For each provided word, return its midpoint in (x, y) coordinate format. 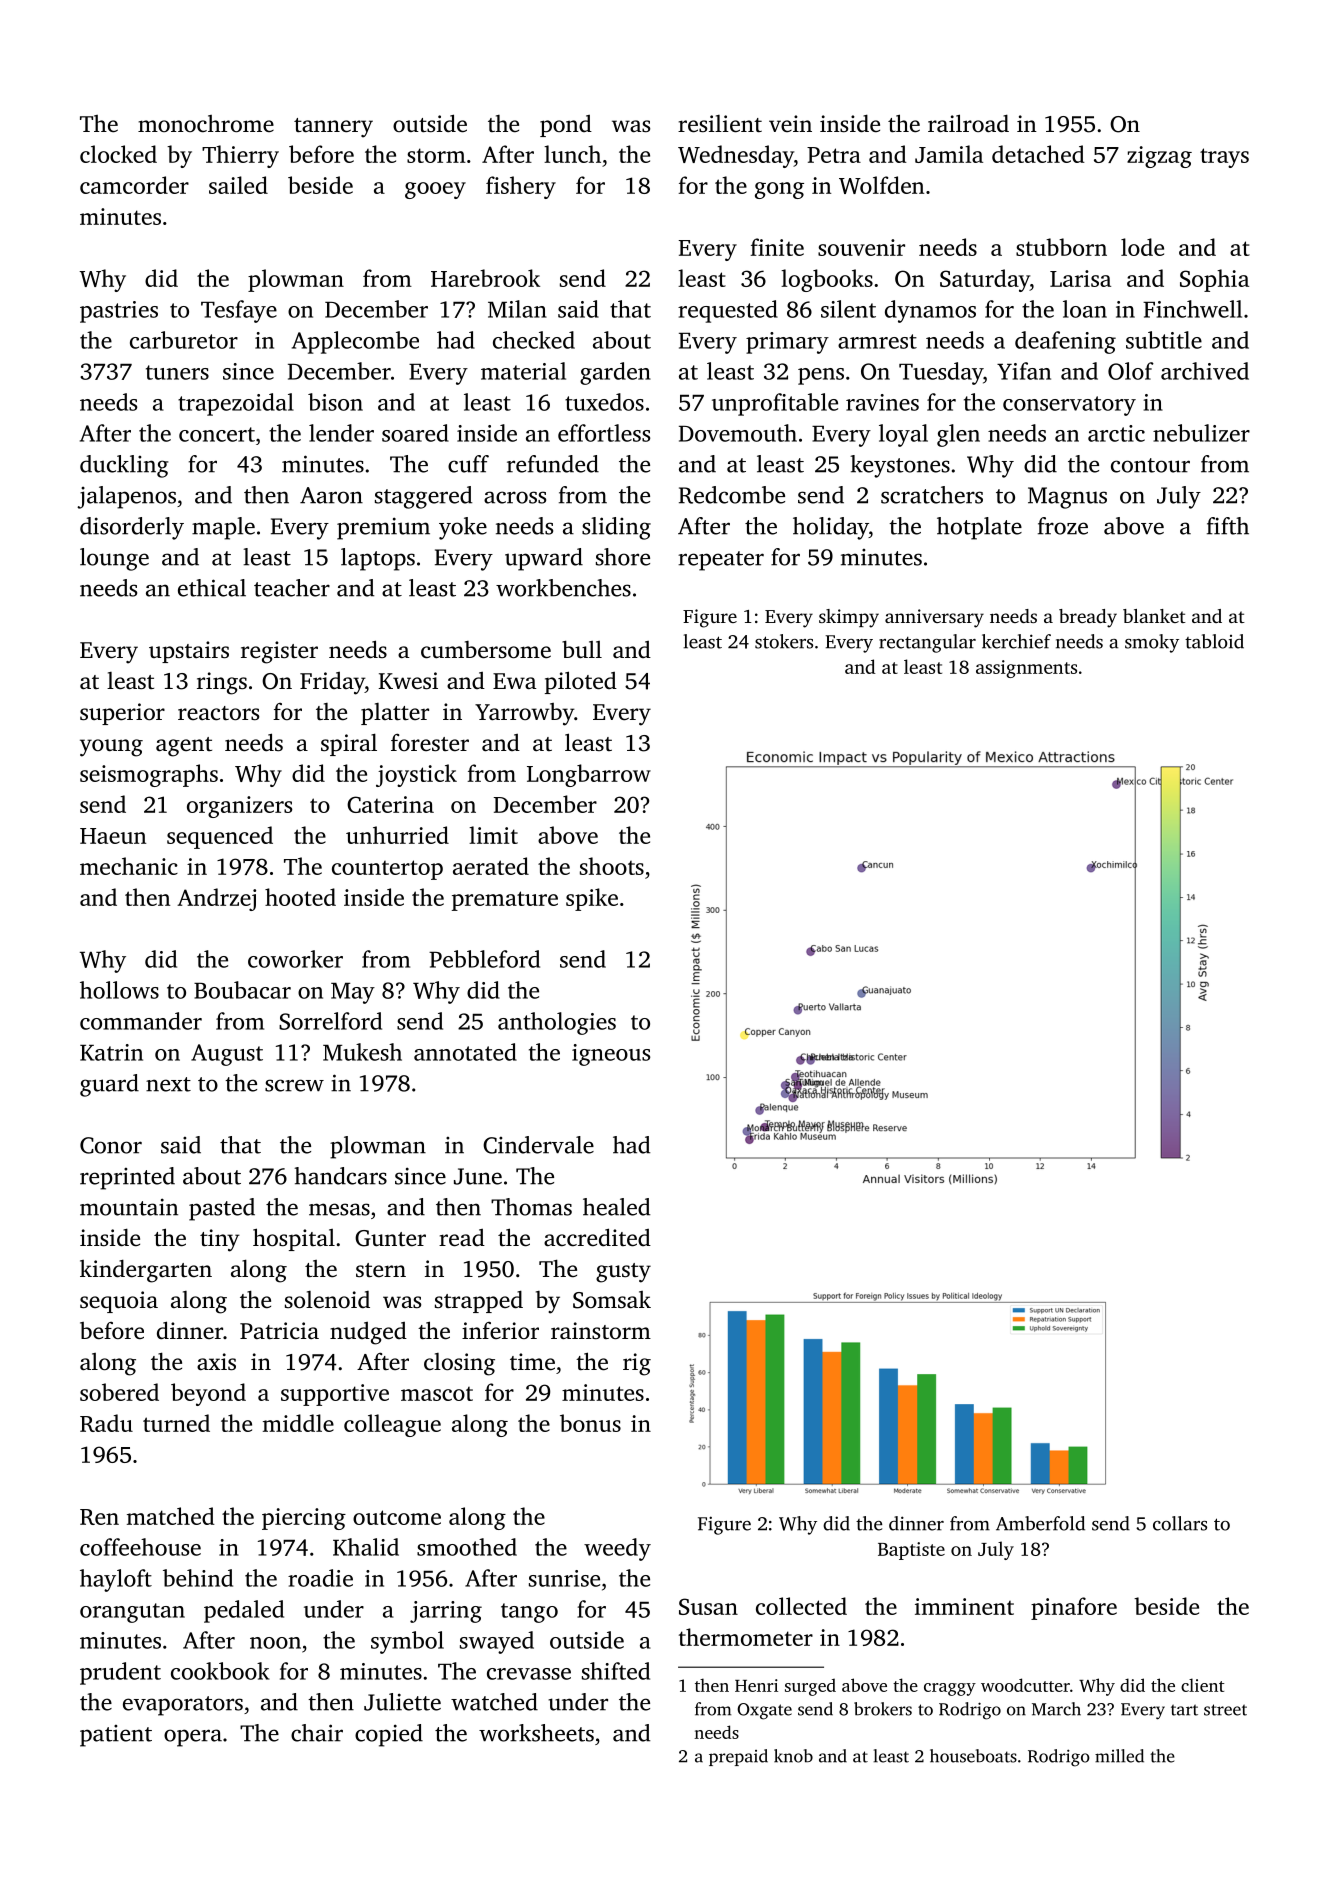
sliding (616, 528)
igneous (611, 1055)
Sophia (1214, 280)
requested (728, 311)
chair (317, 1733)
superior (122, 714)
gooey (435, 190)
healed (616, 1207)
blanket (1154, 616)
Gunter (390, 1238)
